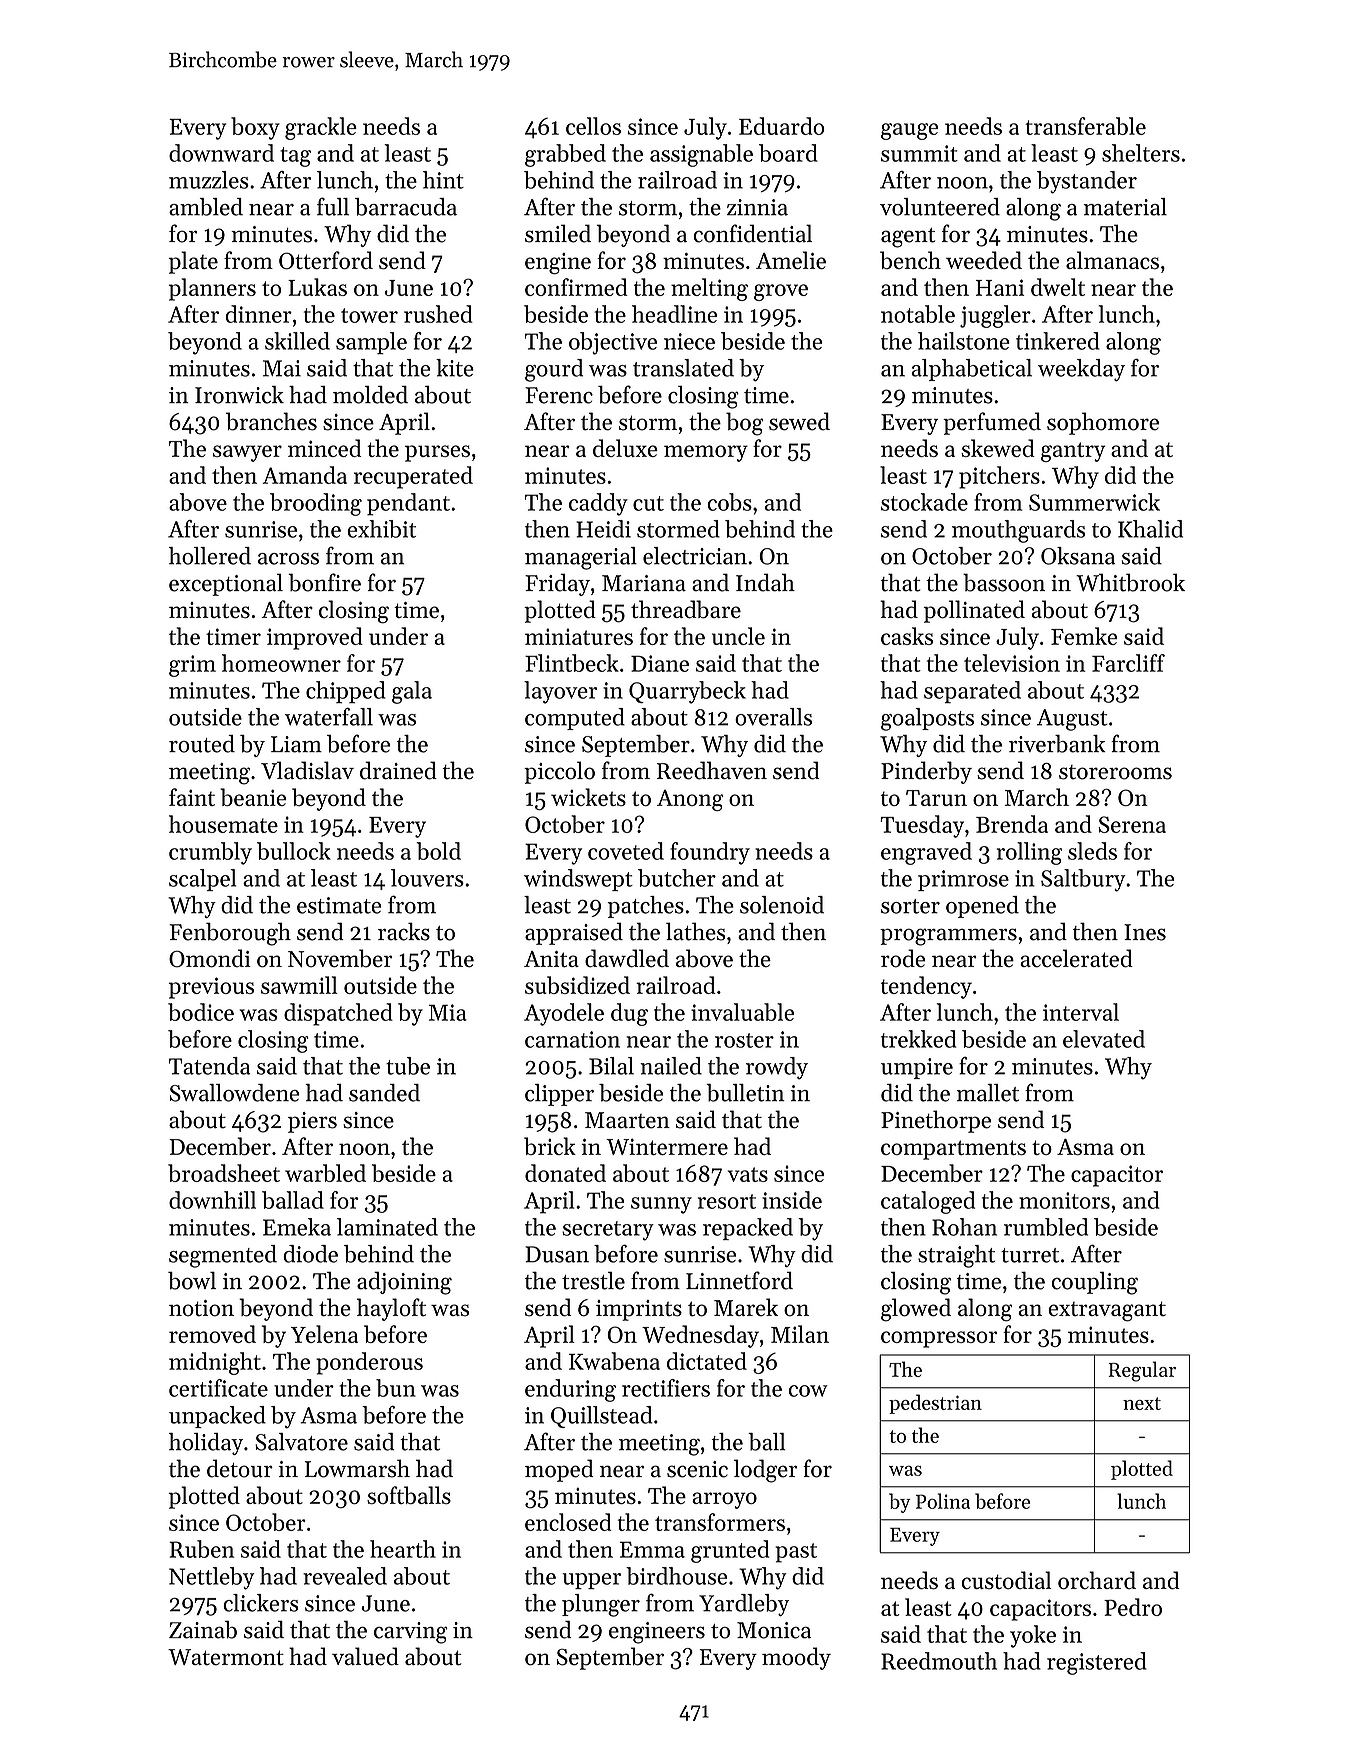 The height and width of the screenshot is (1758, 1358). I want to click on valued, so click(365, 1656).
